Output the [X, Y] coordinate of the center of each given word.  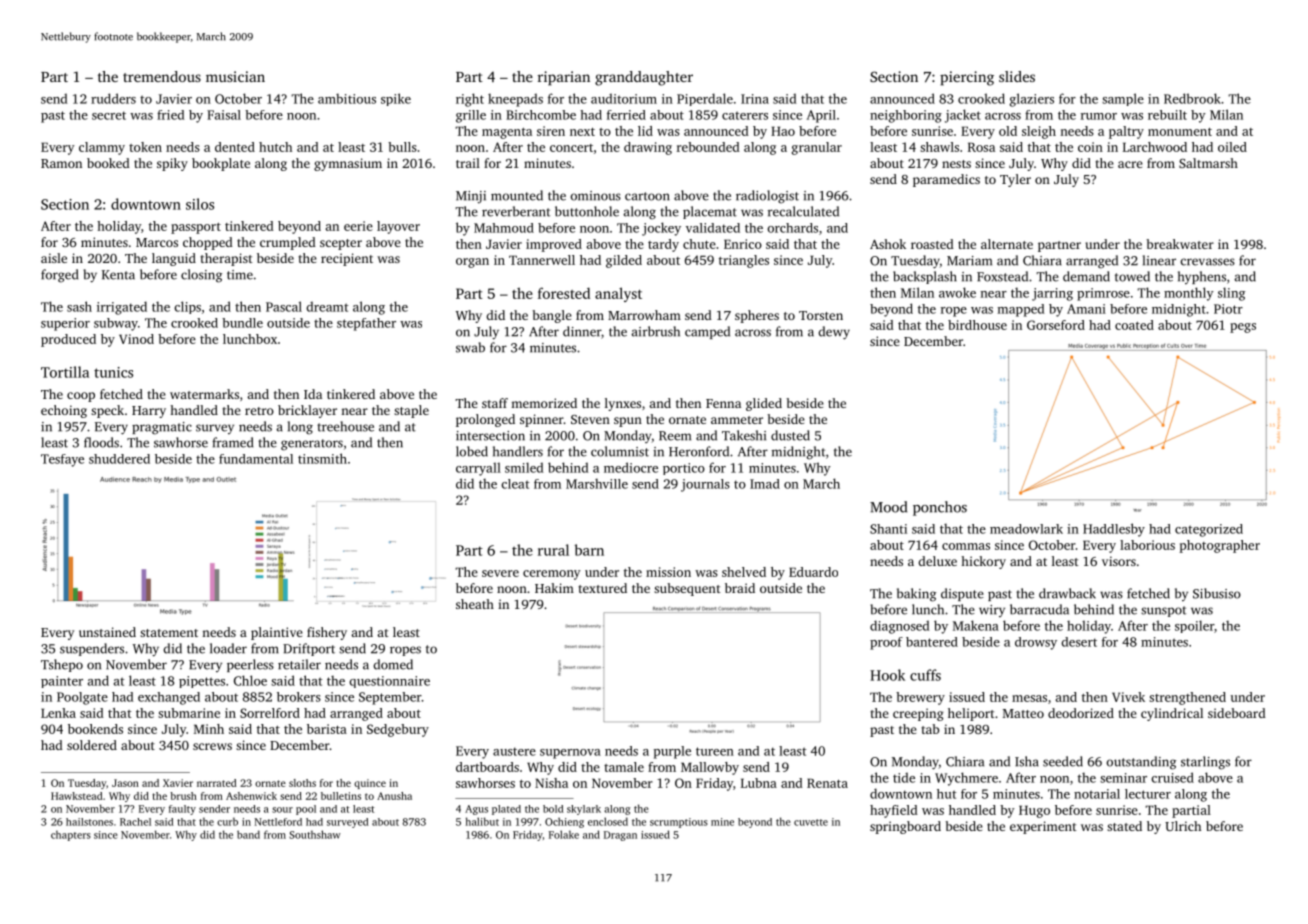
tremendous [162, 76]
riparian [564, 78]
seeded [1063, 761]
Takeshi [744, 435]
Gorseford [1056, 325]
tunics [113, 372]
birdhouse [977, 325]
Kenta [118, 275]
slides [1017, 76]
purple [672, 752]
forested [564, 293]
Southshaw [315, 834]
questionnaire [389, 682]
